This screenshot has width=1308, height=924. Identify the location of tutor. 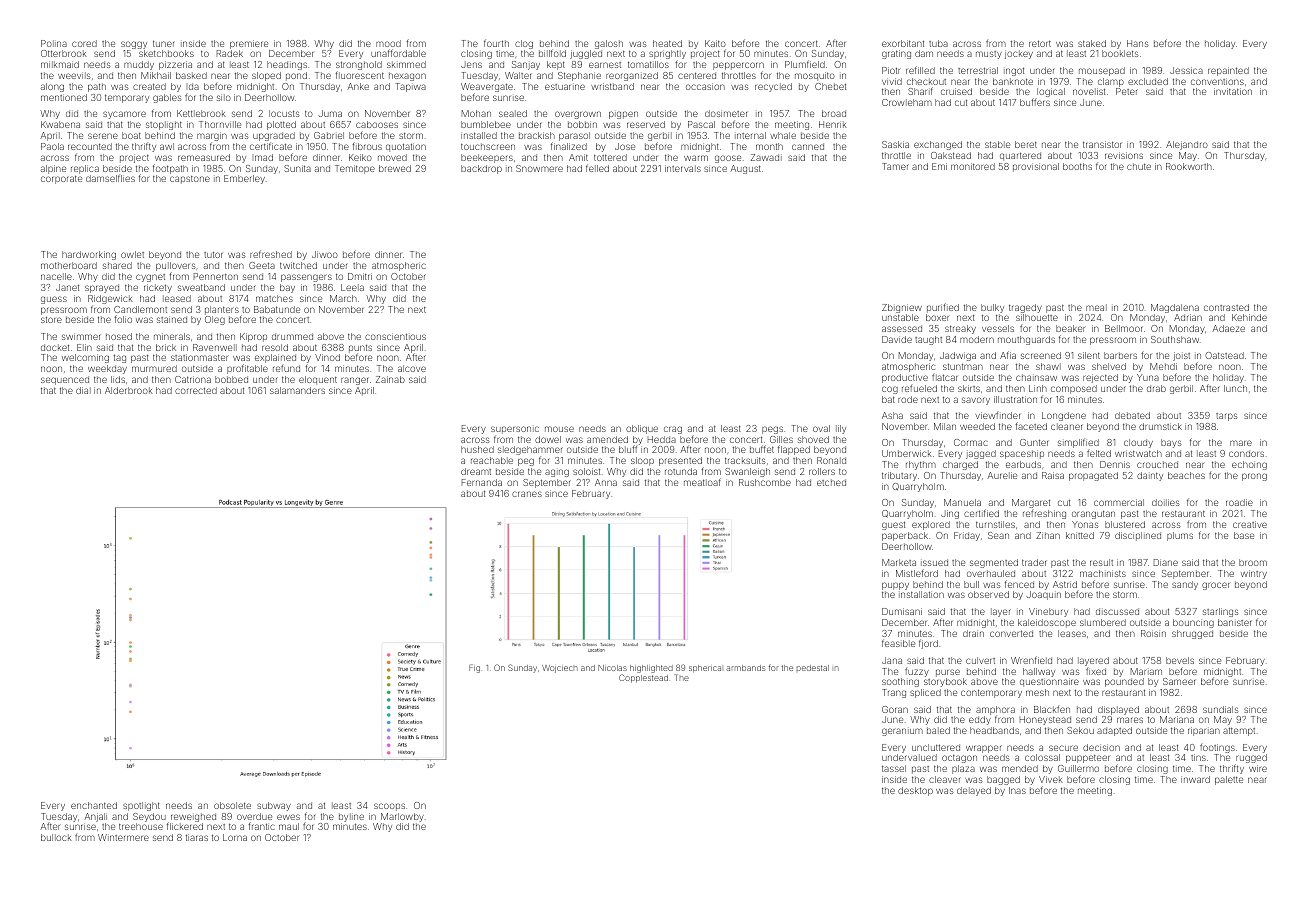
(213, 254).
